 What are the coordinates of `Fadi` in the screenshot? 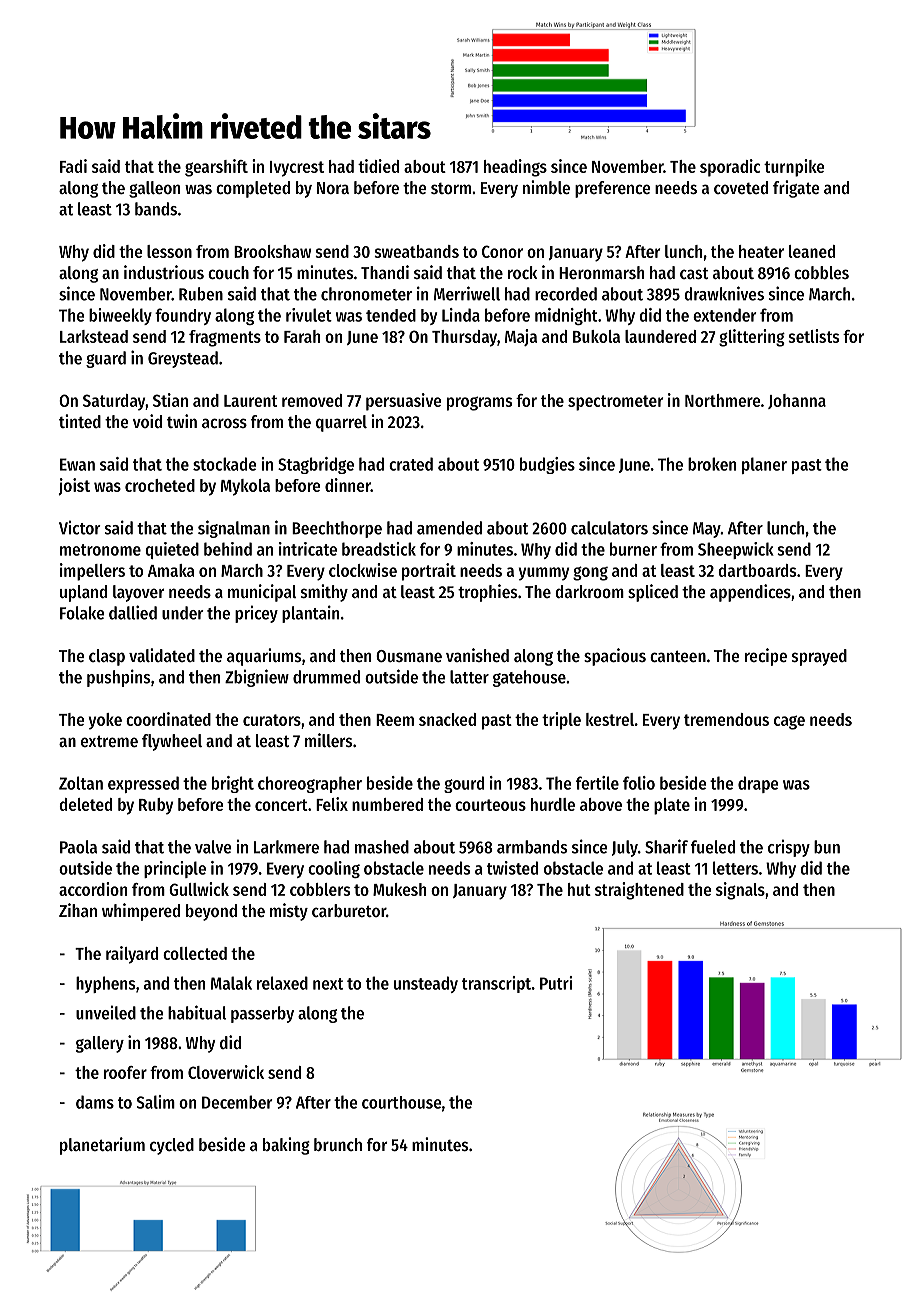 It's located at (73, 166).
